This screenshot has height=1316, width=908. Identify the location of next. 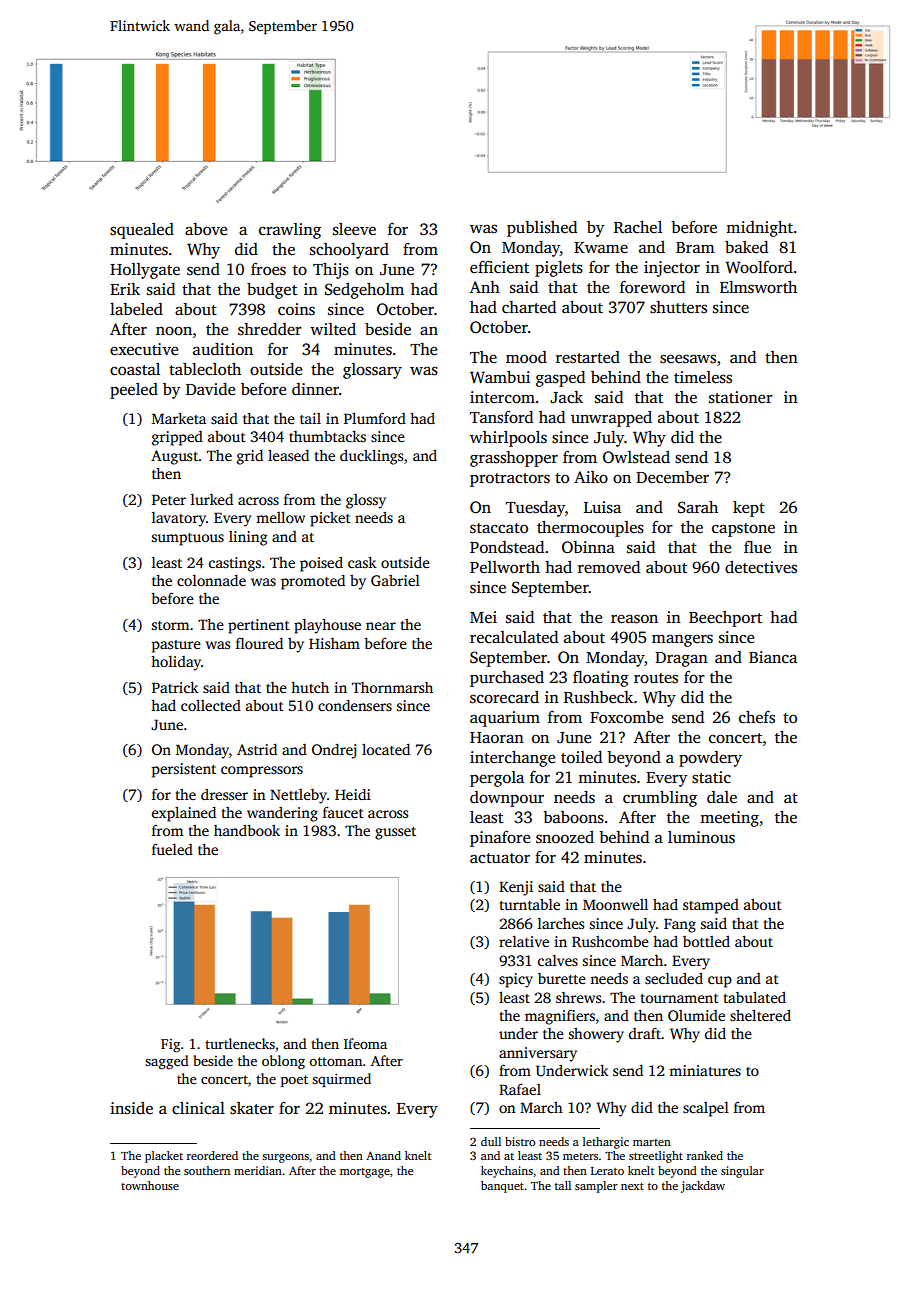
(632, 1186).
